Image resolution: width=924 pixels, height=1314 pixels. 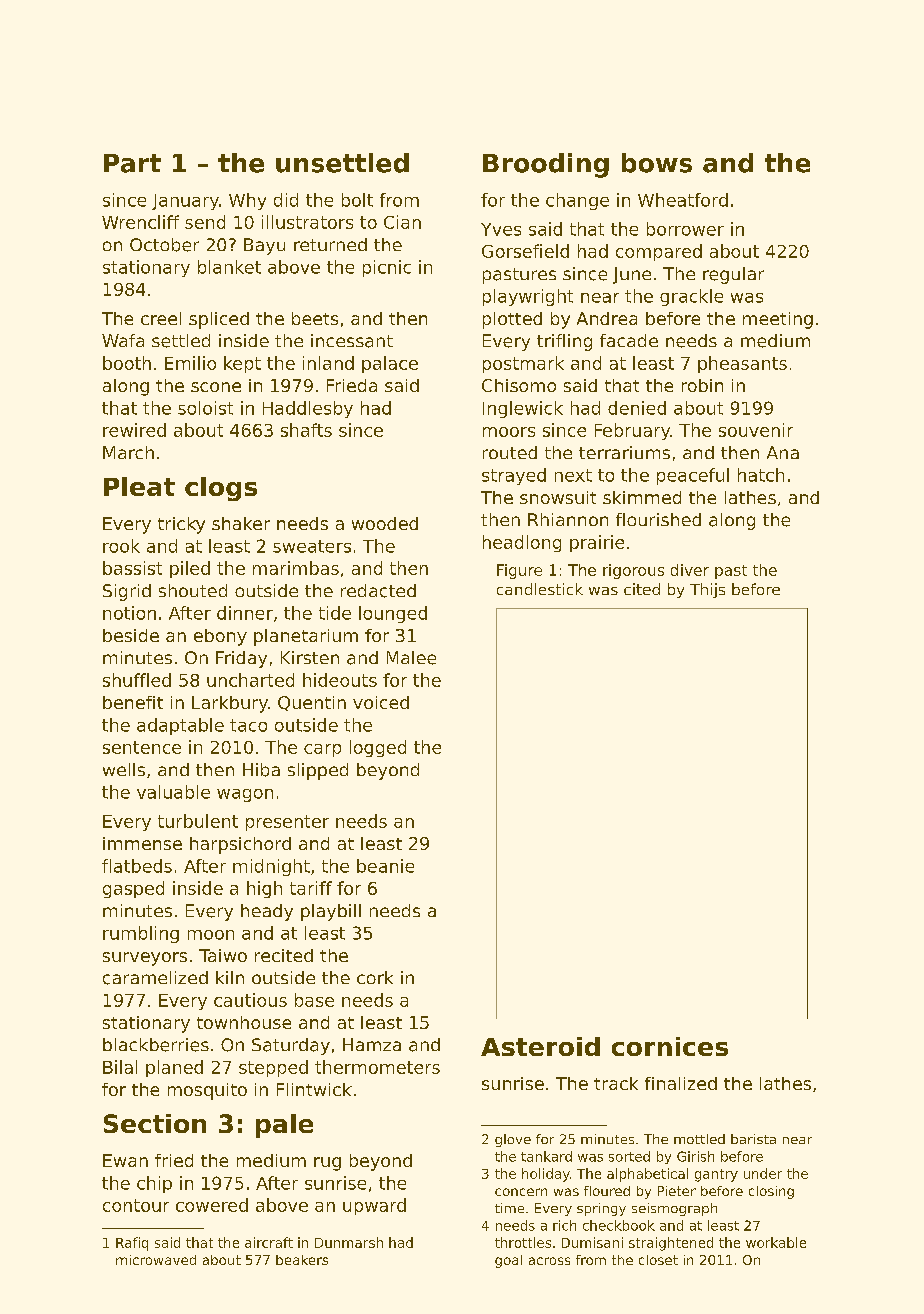 I want to click on clogs, so click(x=221, y=489).
